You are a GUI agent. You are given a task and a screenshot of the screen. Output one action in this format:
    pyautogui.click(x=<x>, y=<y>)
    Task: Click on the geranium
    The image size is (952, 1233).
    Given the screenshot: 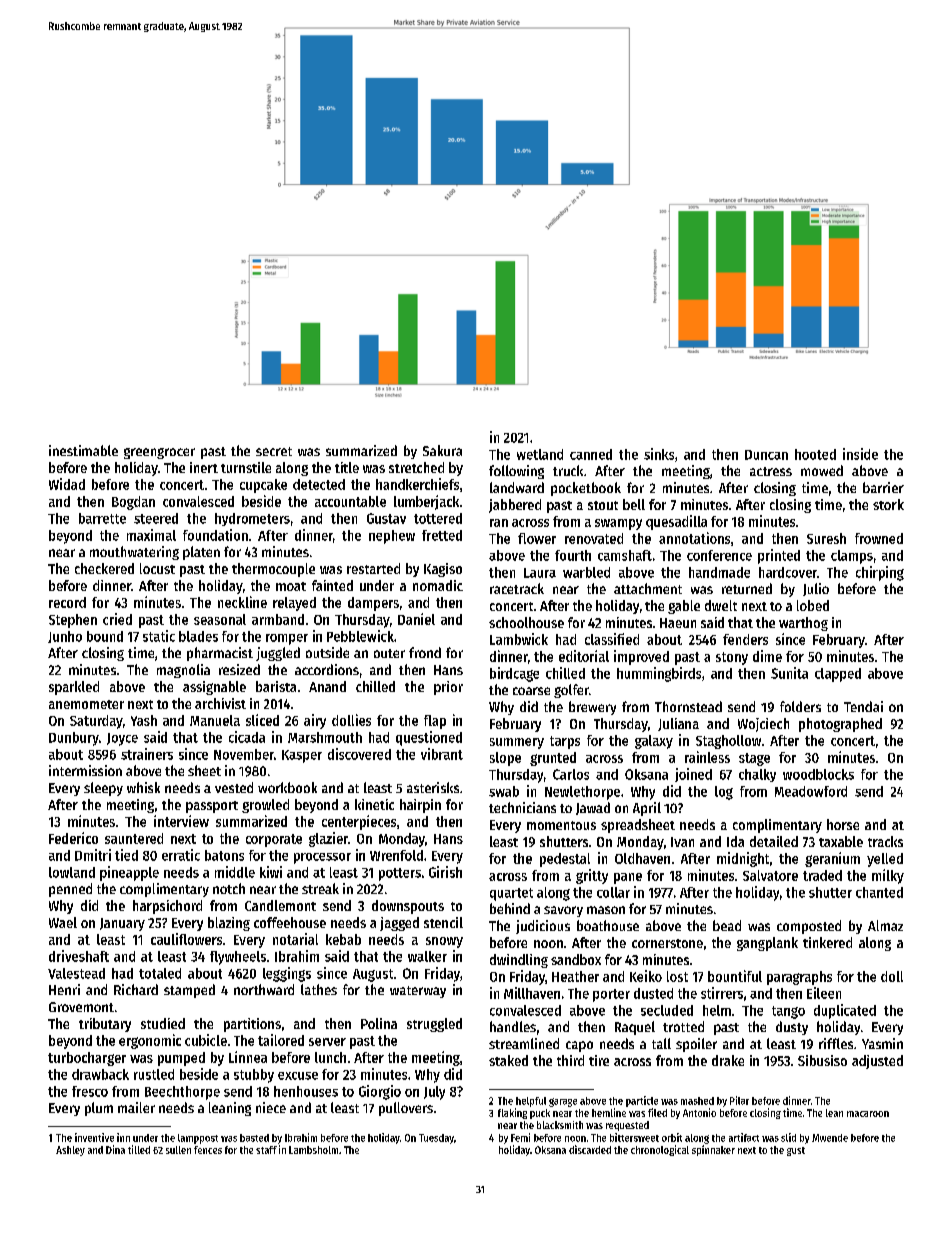 What is the action you would take?
    pyautogui.click(x=832, y=859)
